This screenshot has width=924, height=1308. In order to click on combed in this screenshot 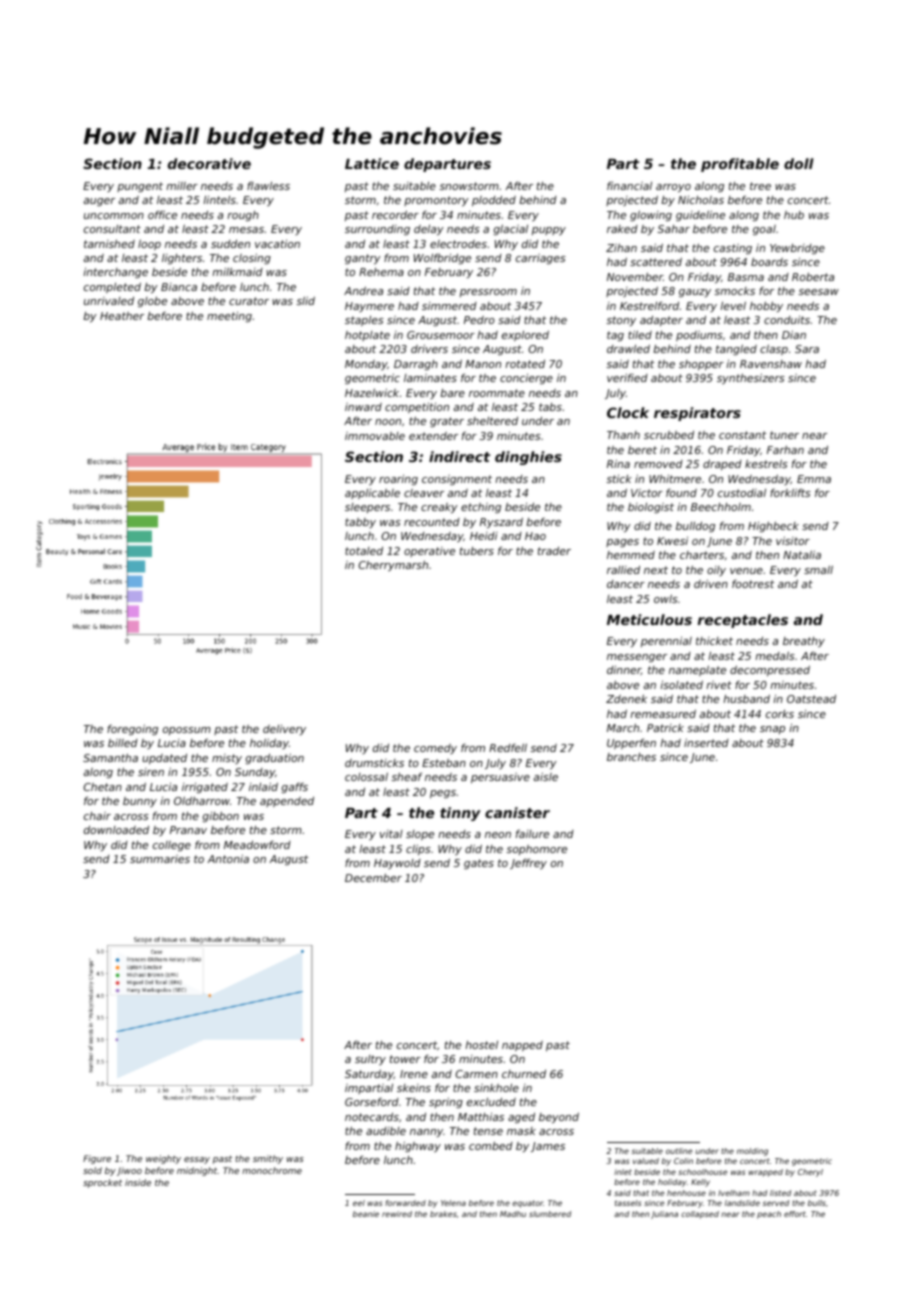, I will do `click(491, 1145)`.
